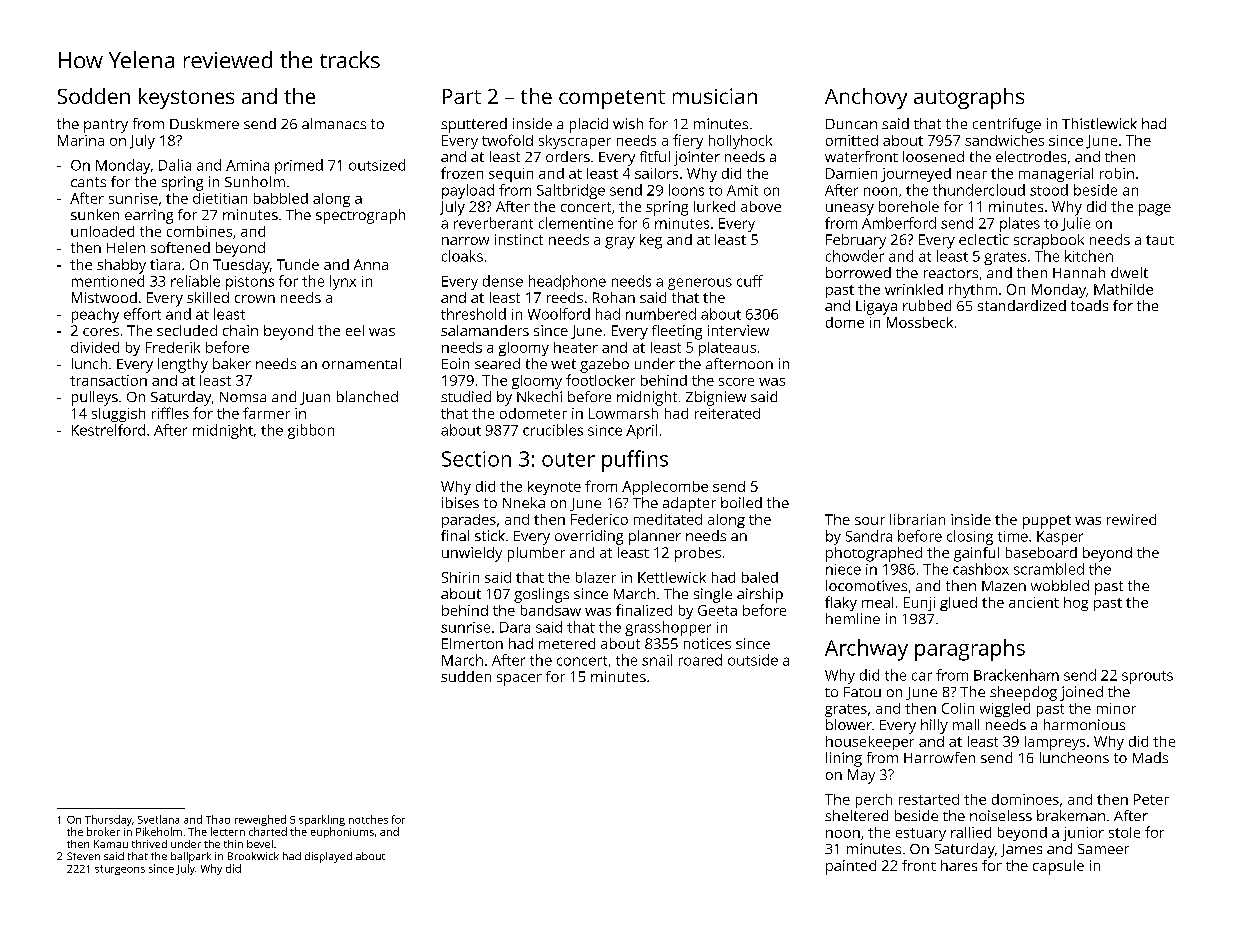  What do you see at coordinates (750, 281) in the document?
I see `cuff` at bounding box center [750, 281].
